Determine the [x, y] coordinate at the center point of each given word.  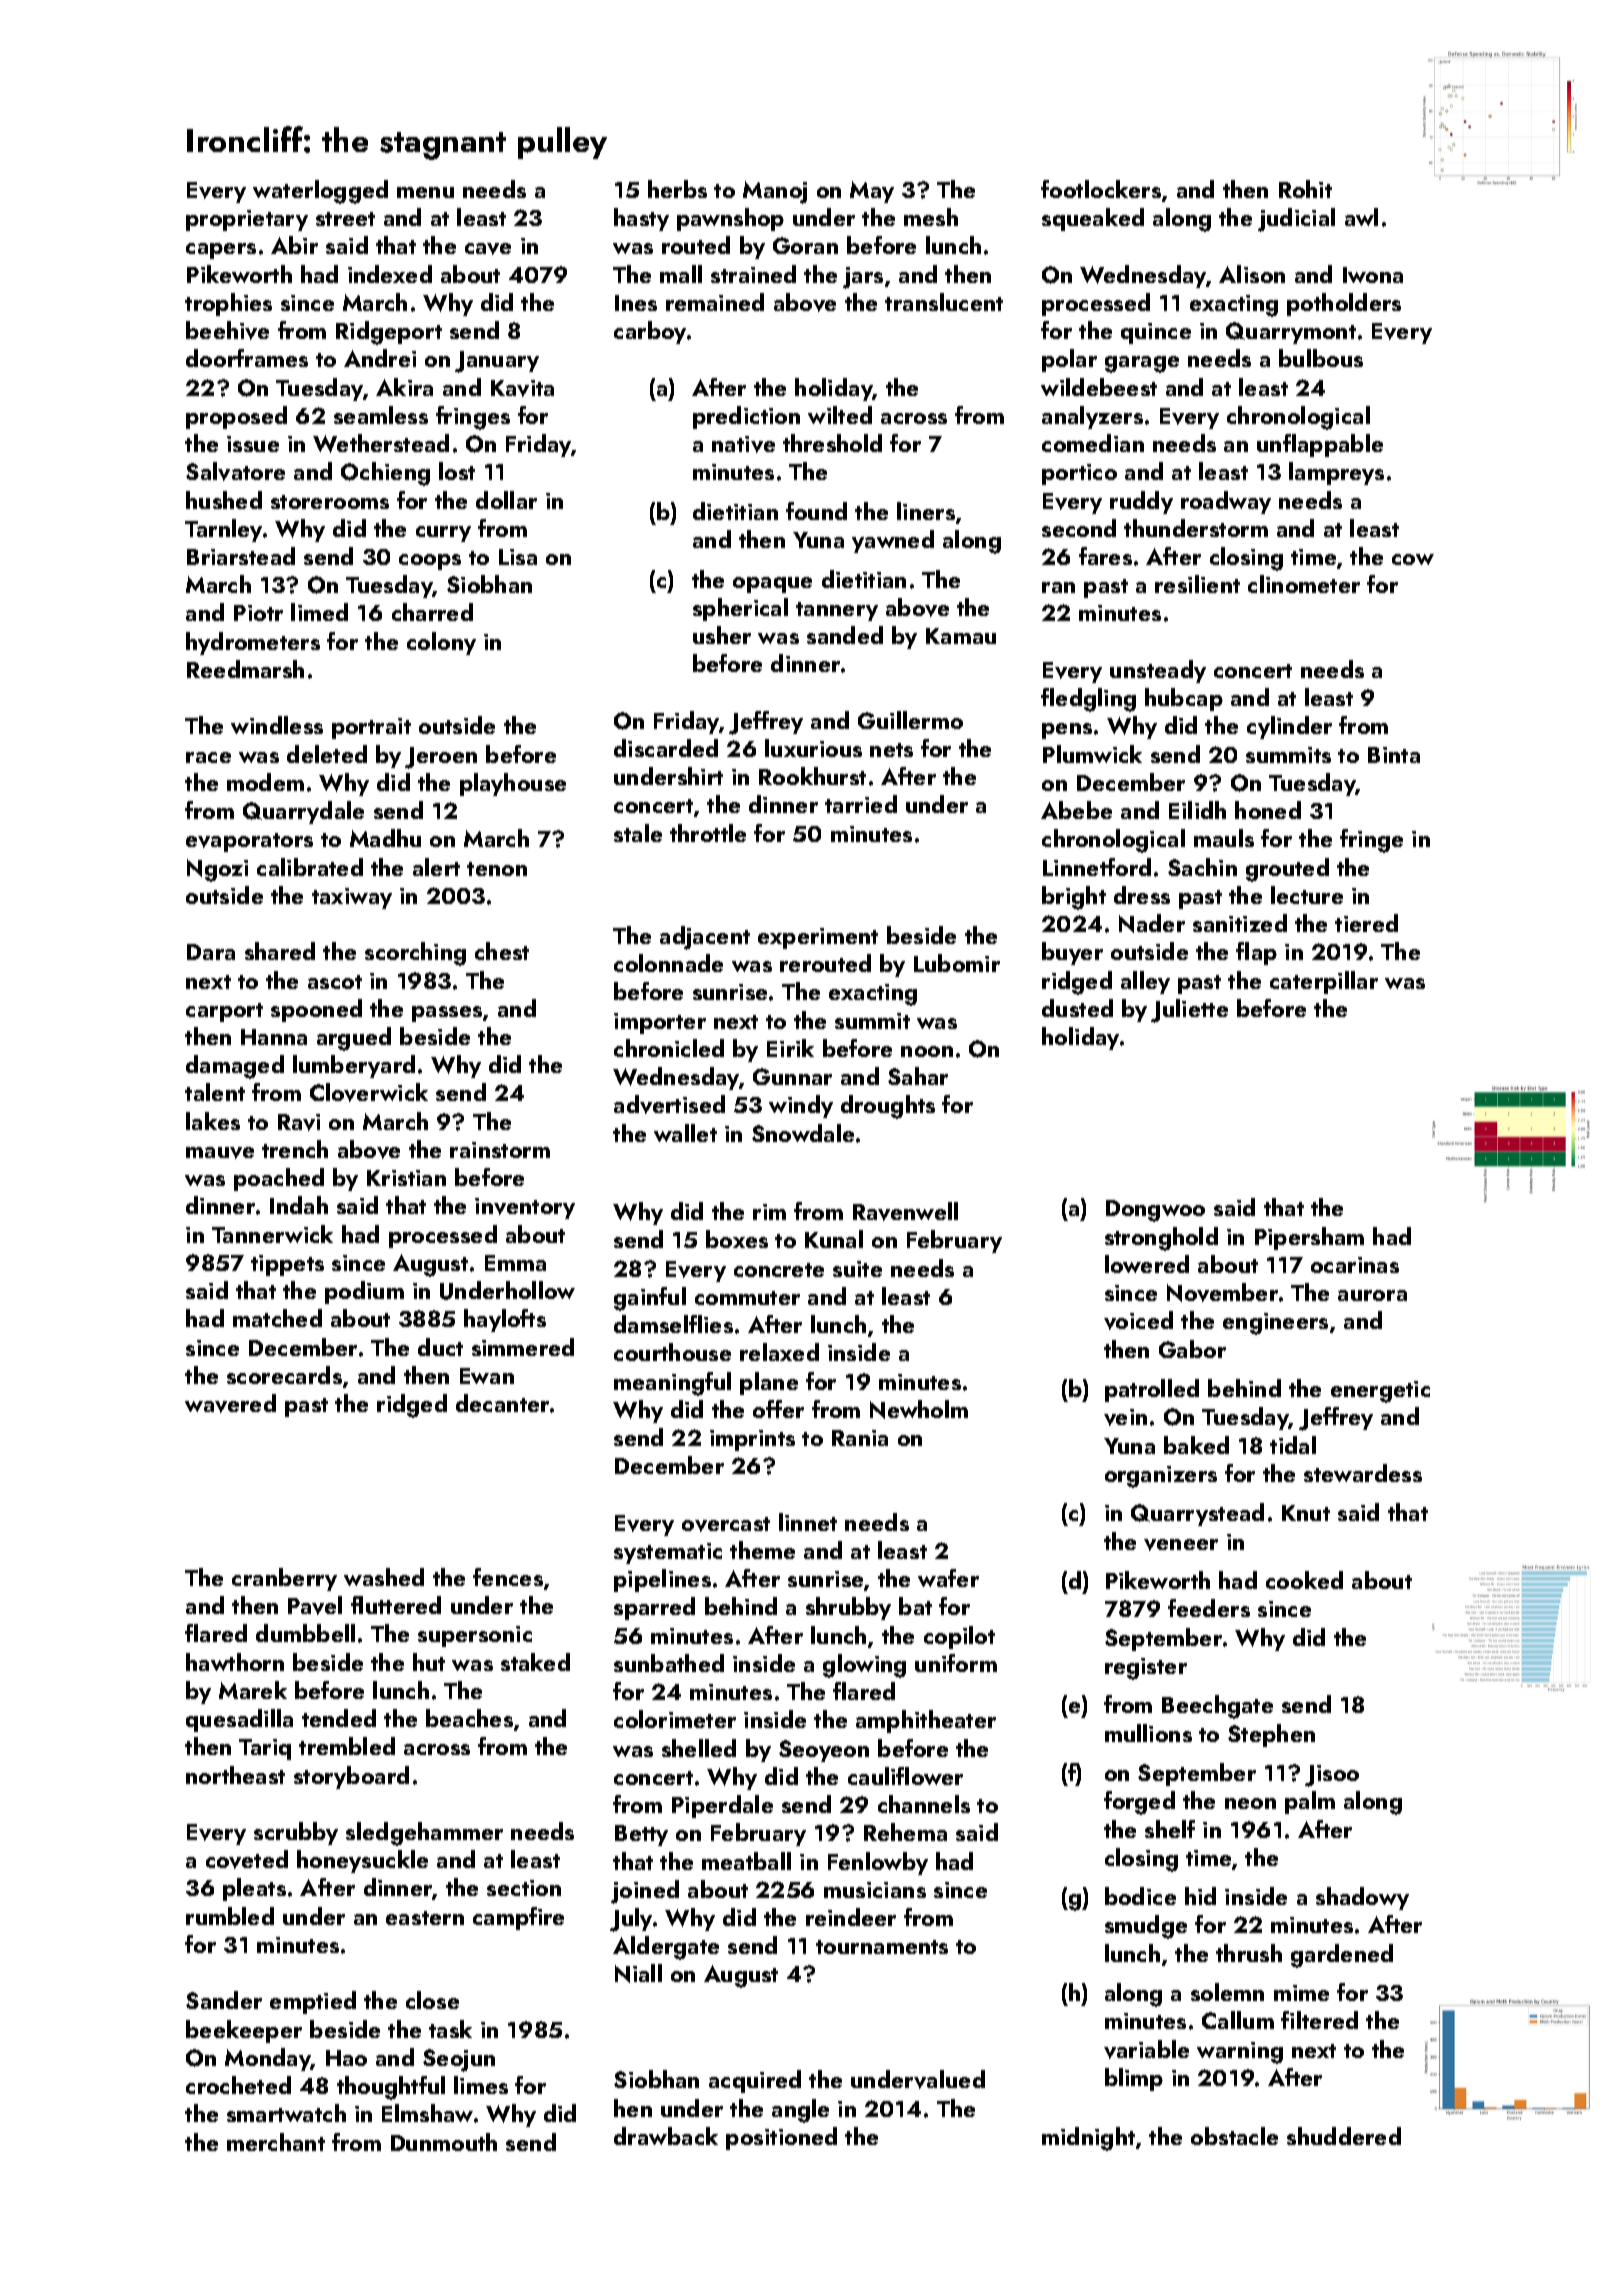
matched [277, 1318]
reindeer [851, 1917]
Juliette [1189, 1011]
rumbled [230, 1916]
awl [1361, 217]
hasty [641, 219]
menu [425, 192]
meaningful [672, 1384]
